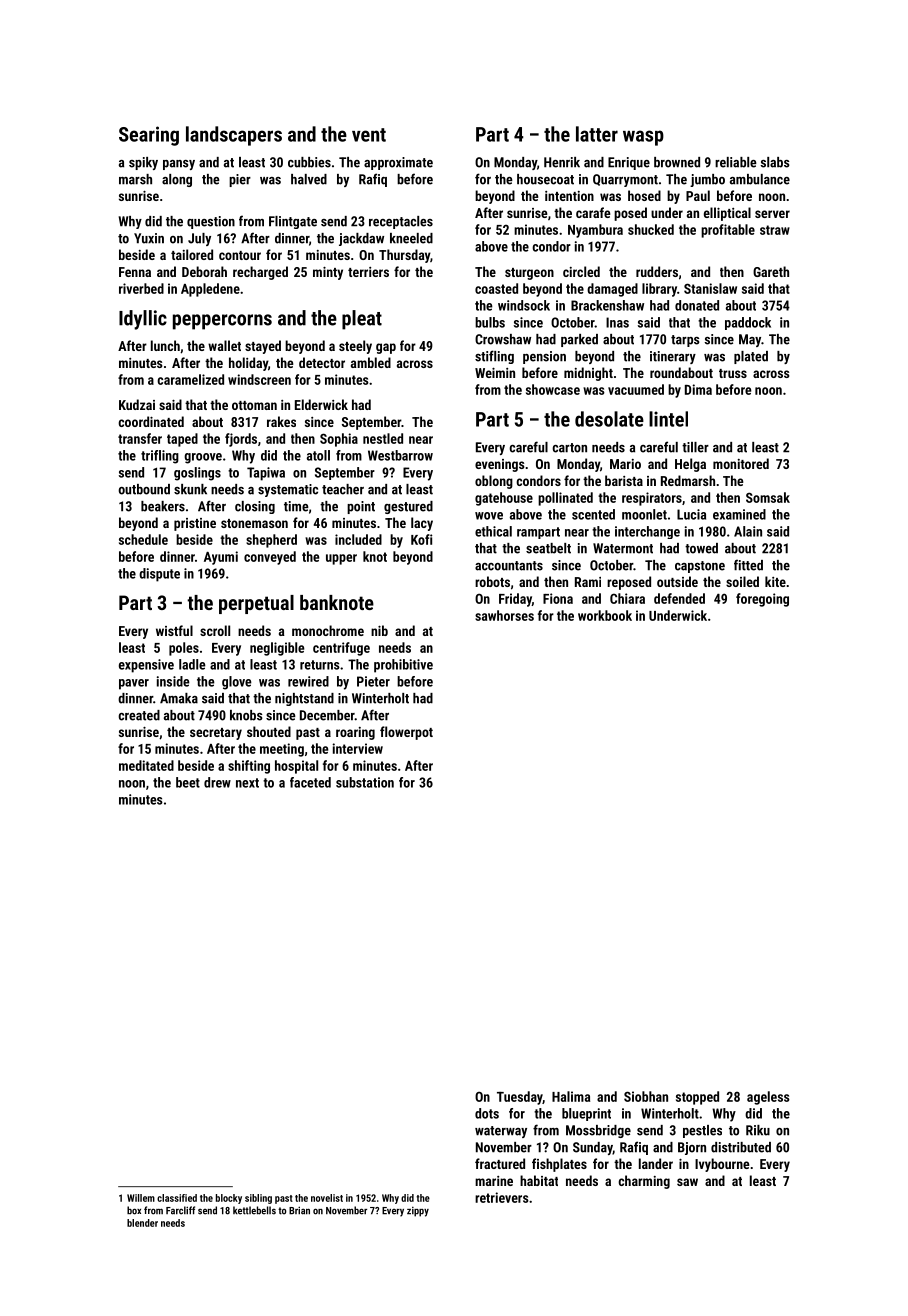 Image resolution: width=908 pixels, height=1316 pixels. I want to click on Siobhan, so click(646, 1096).
